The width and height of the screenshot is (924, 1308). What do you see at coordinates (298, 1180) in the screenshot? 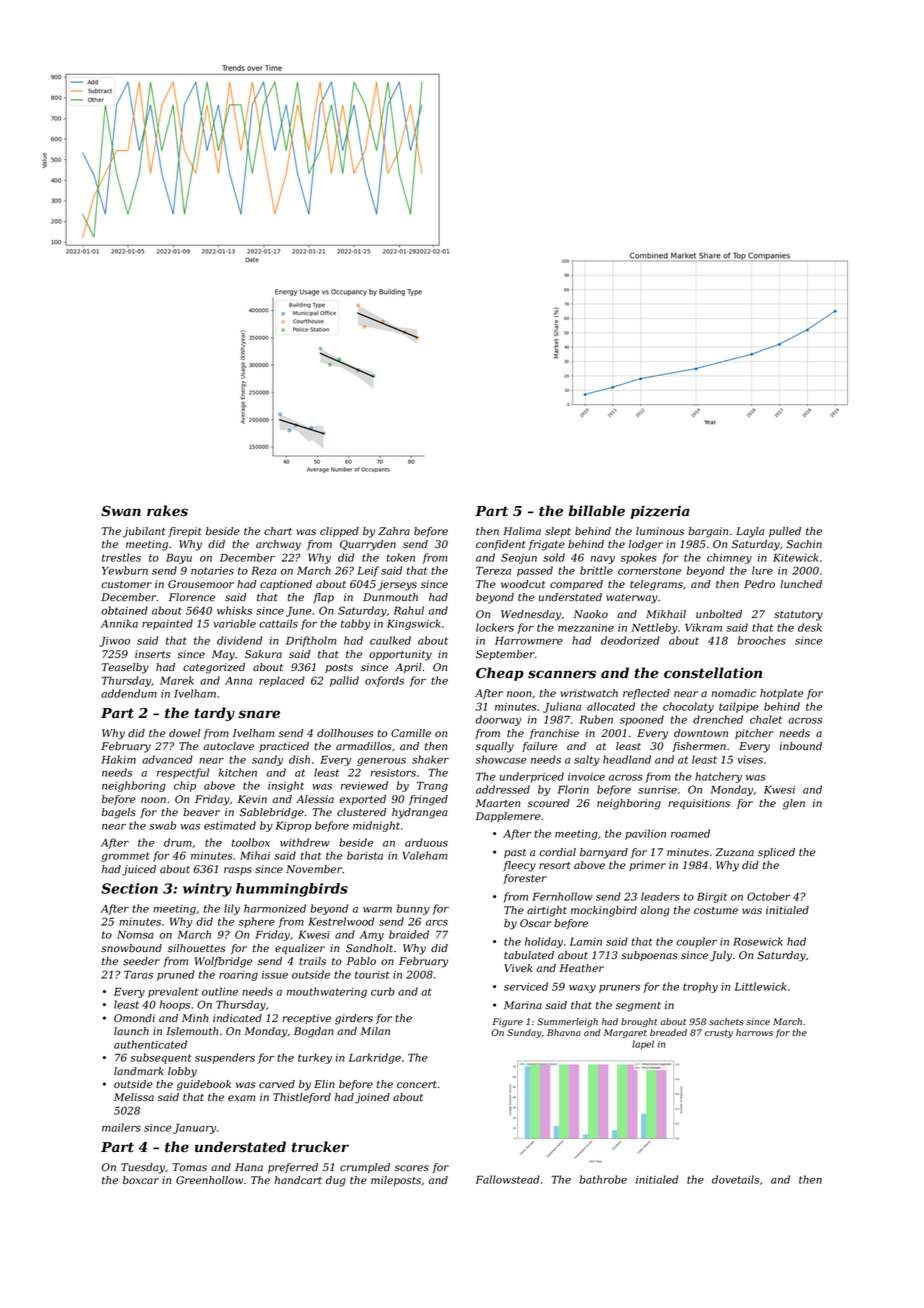
I see `handcart` at bounding box center [298, 1180].
